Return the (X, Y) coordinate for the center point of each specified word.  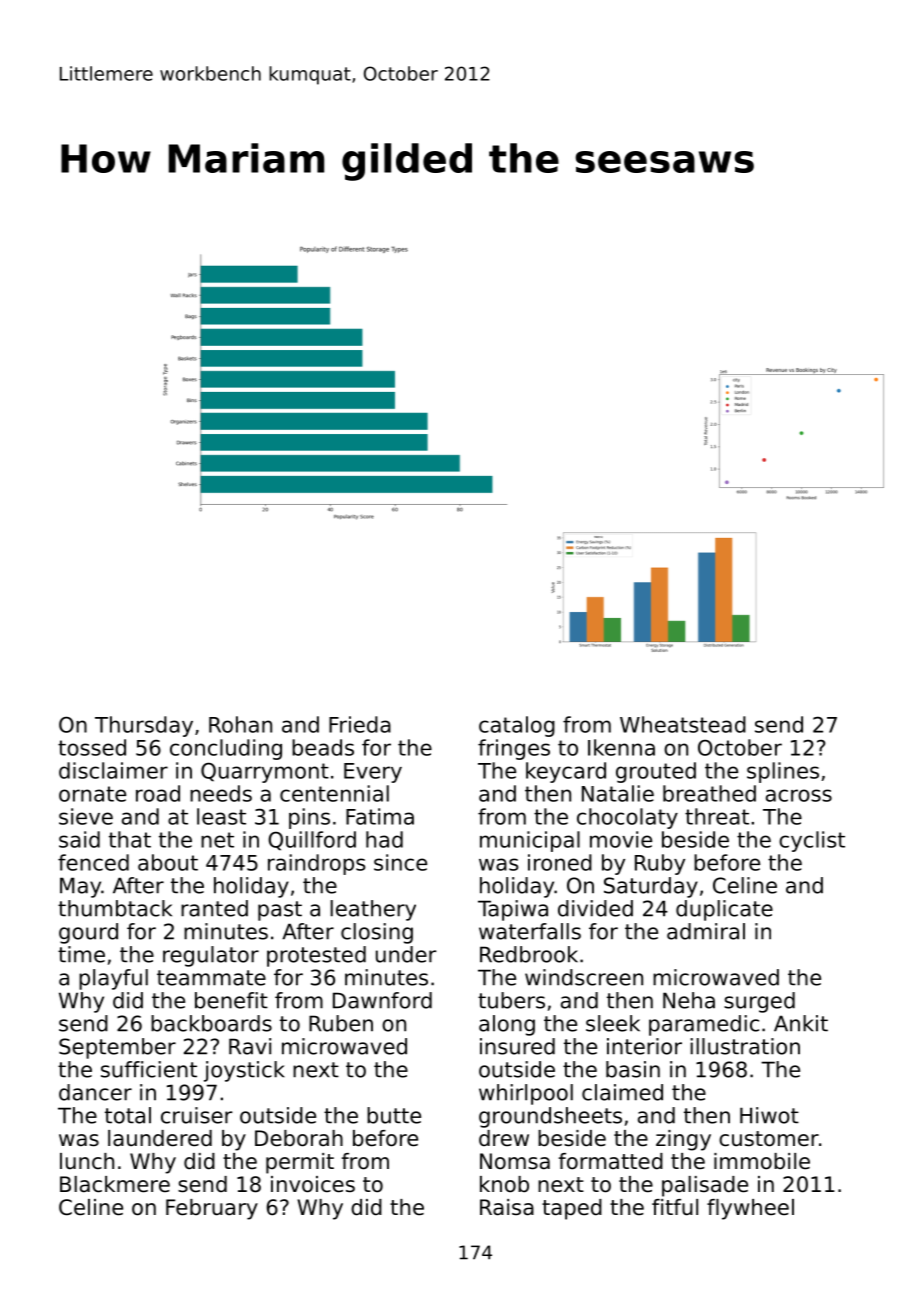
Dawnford (382, 1000)
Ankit (801, 1023)
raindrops (317, 864)
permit (300, 1163)
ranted (214, 908)
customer (769, 1139)
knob (504, 1184)
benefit (231, 1000)
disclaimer (113, 770)
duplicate (724, 910)
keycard (566, 772)
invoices (313, 1184)
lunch (87, 1161)
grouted (656, 772)
